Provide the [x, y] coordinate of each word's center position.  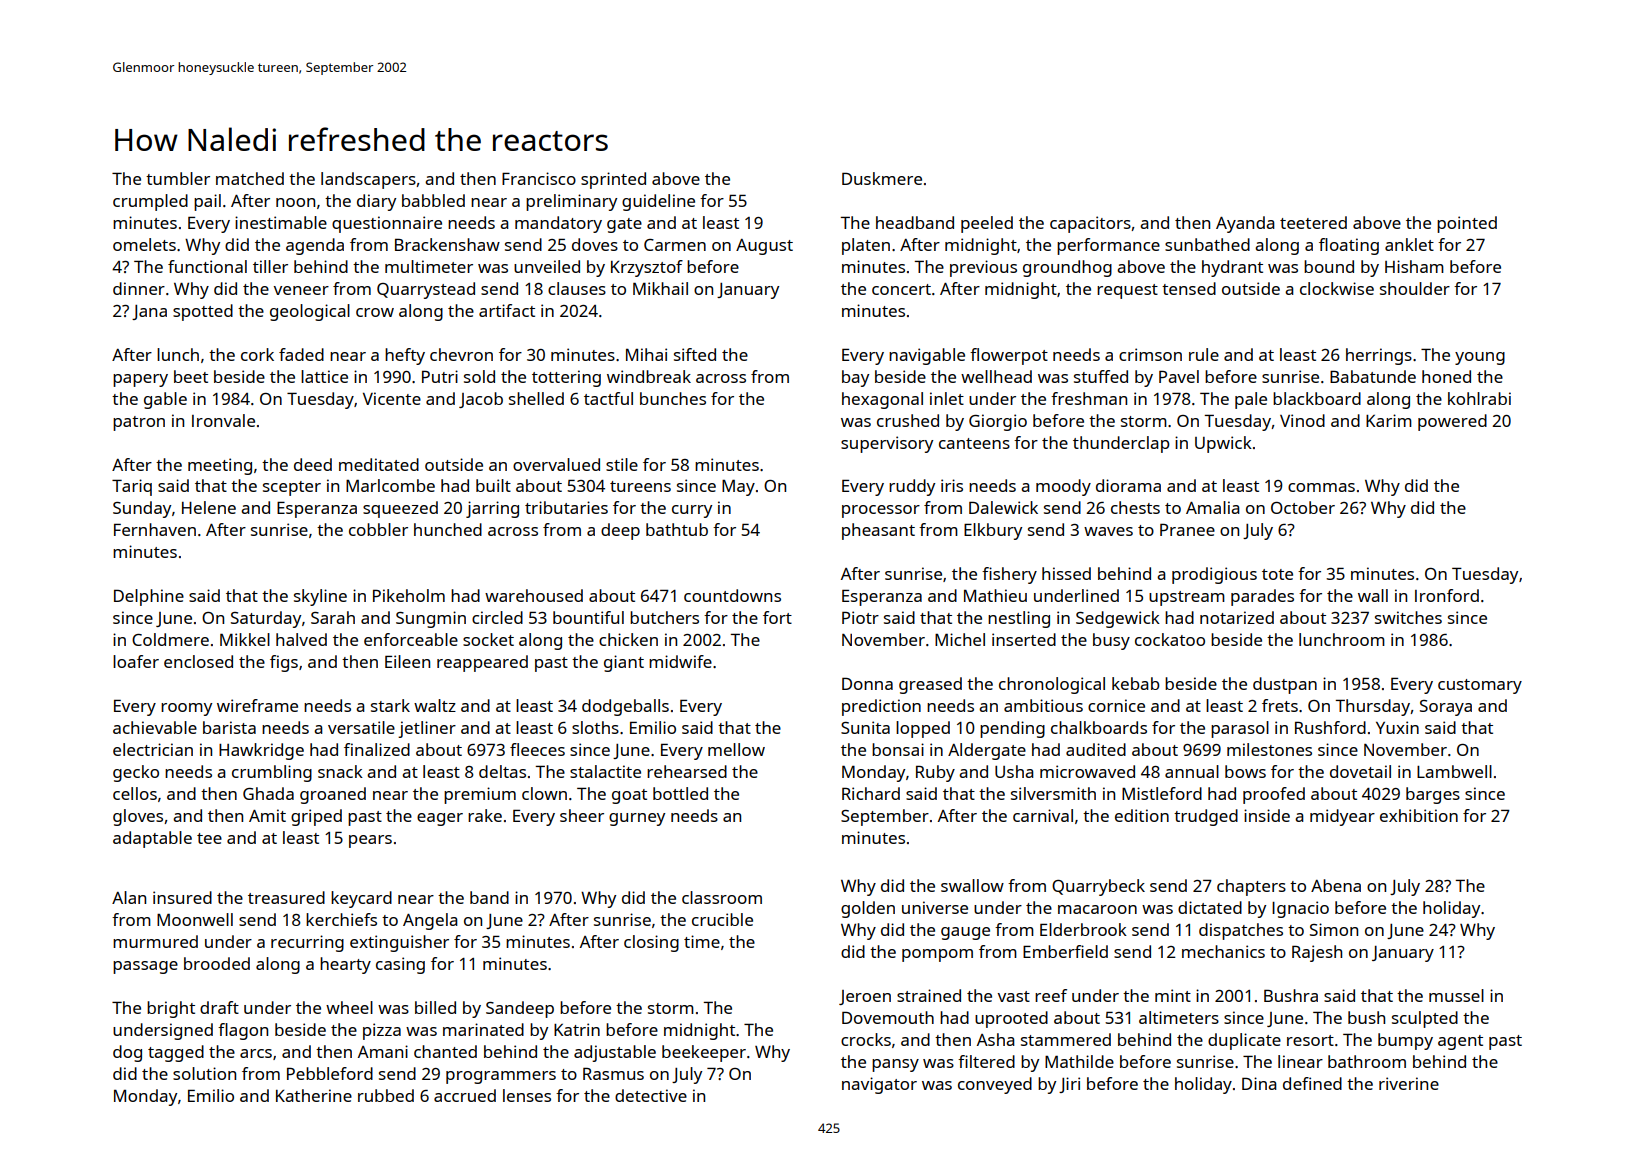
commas [1321, 487]
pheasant [878, 531]
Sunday [142, 509]
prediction [881, 707]
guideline [658, 202]
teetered [1313, 222]
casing [400, 965]
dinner [139, 288]
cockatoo [1170, 639]
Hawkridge [261, 751]
